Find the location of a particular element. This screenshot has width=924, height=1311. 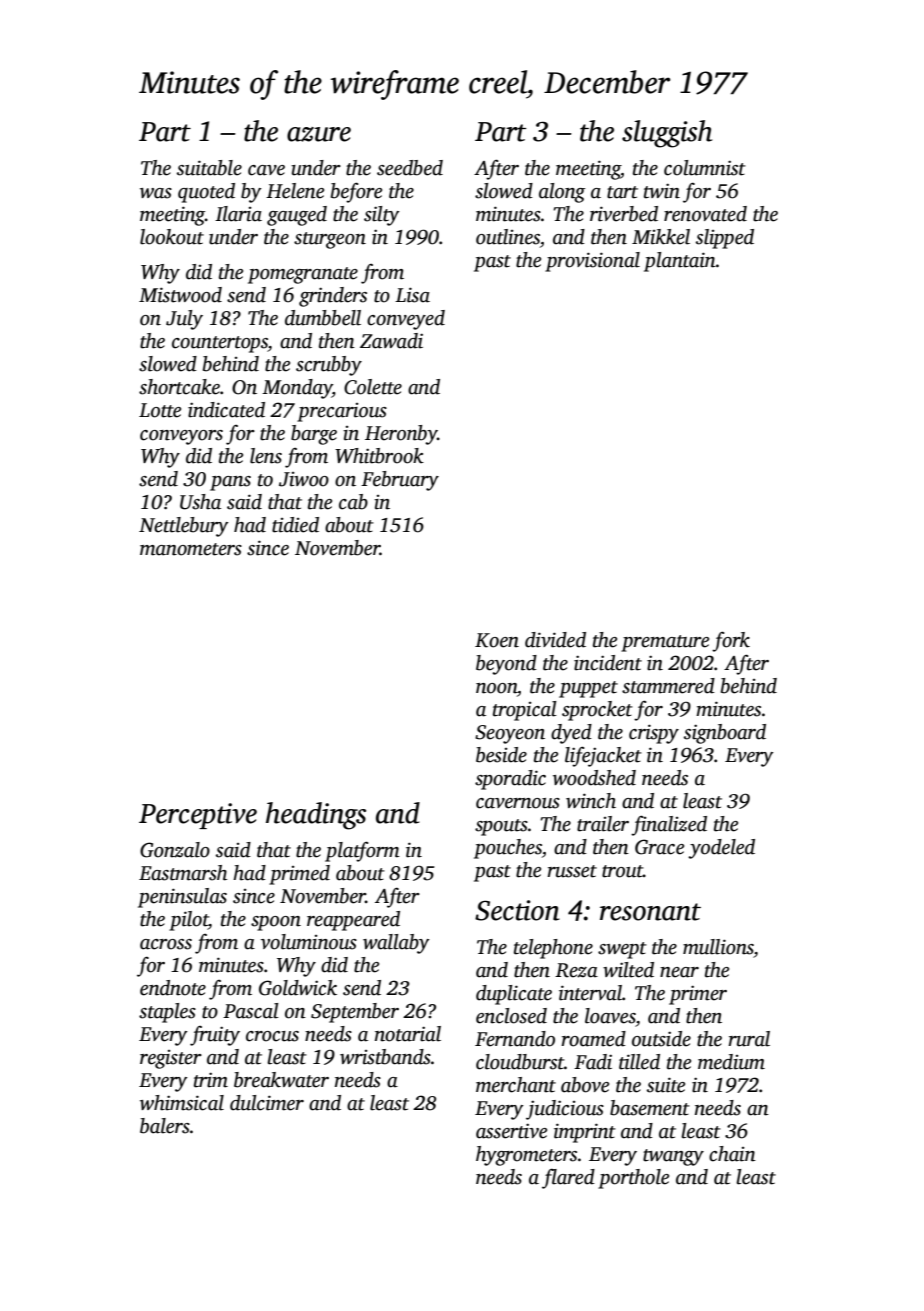

columnist is located at coordinates (705, 168).
